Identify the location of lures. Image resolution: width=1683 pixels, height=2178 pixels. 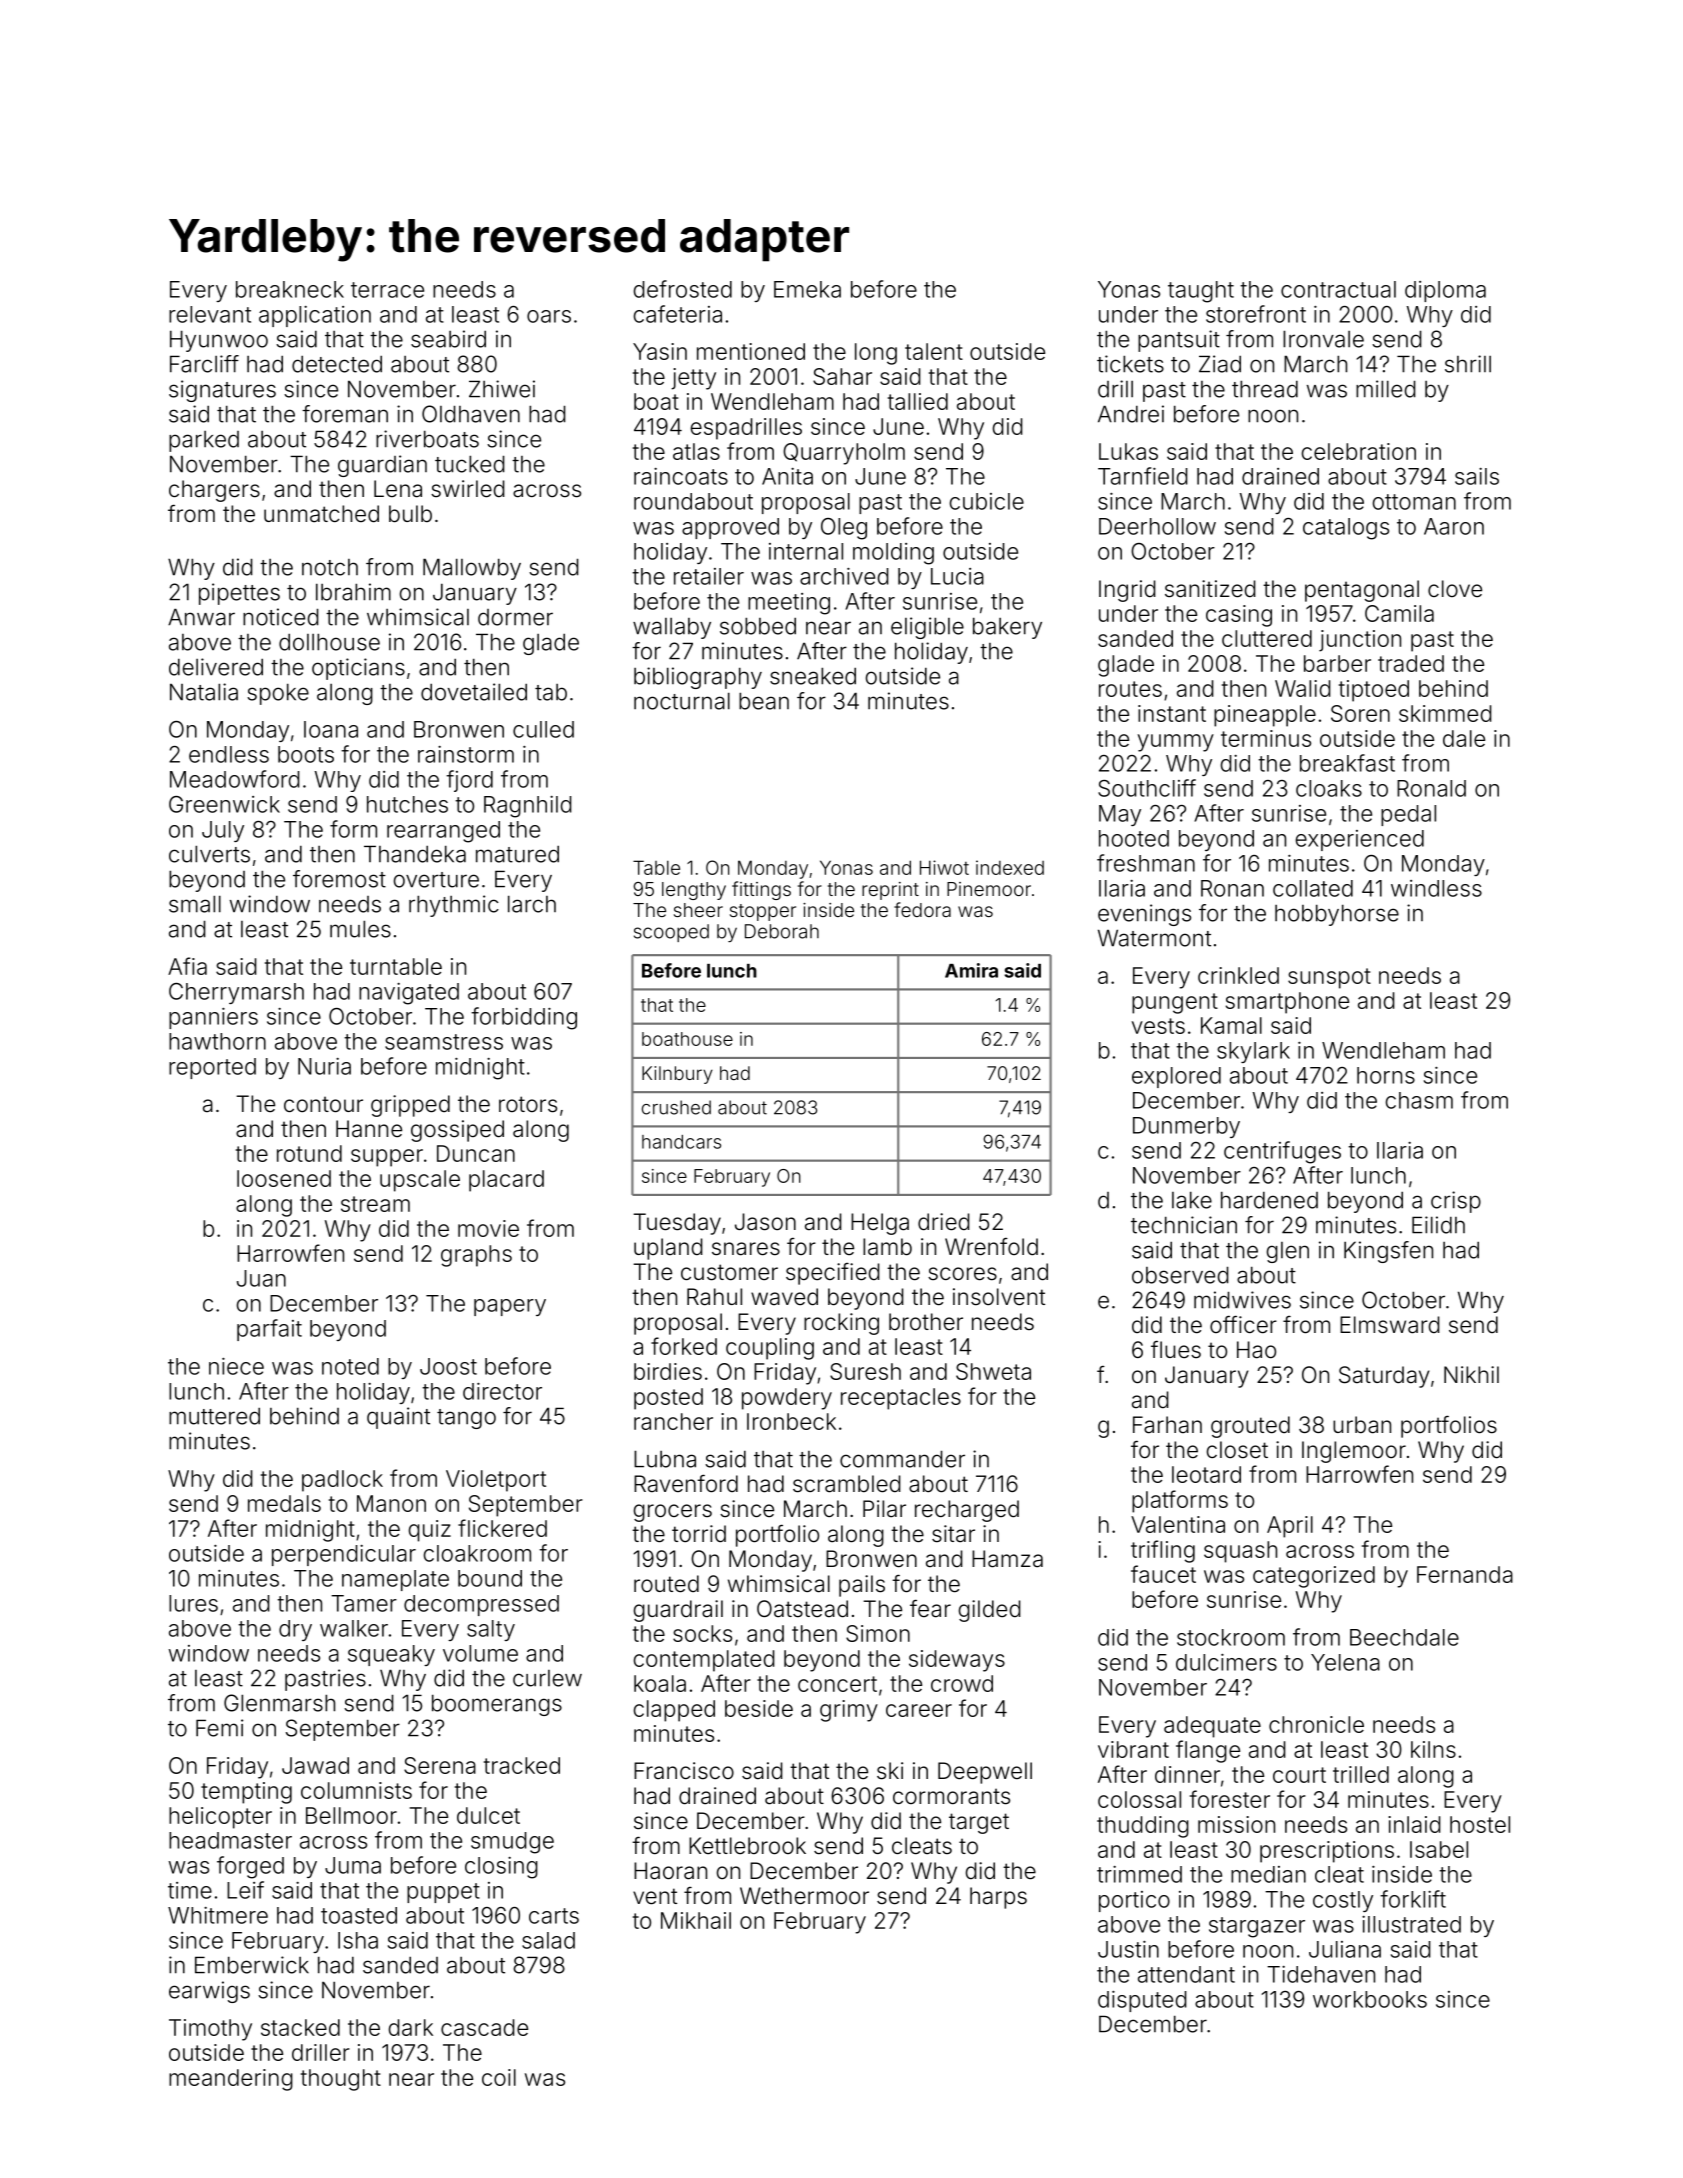
(193, 1603).
